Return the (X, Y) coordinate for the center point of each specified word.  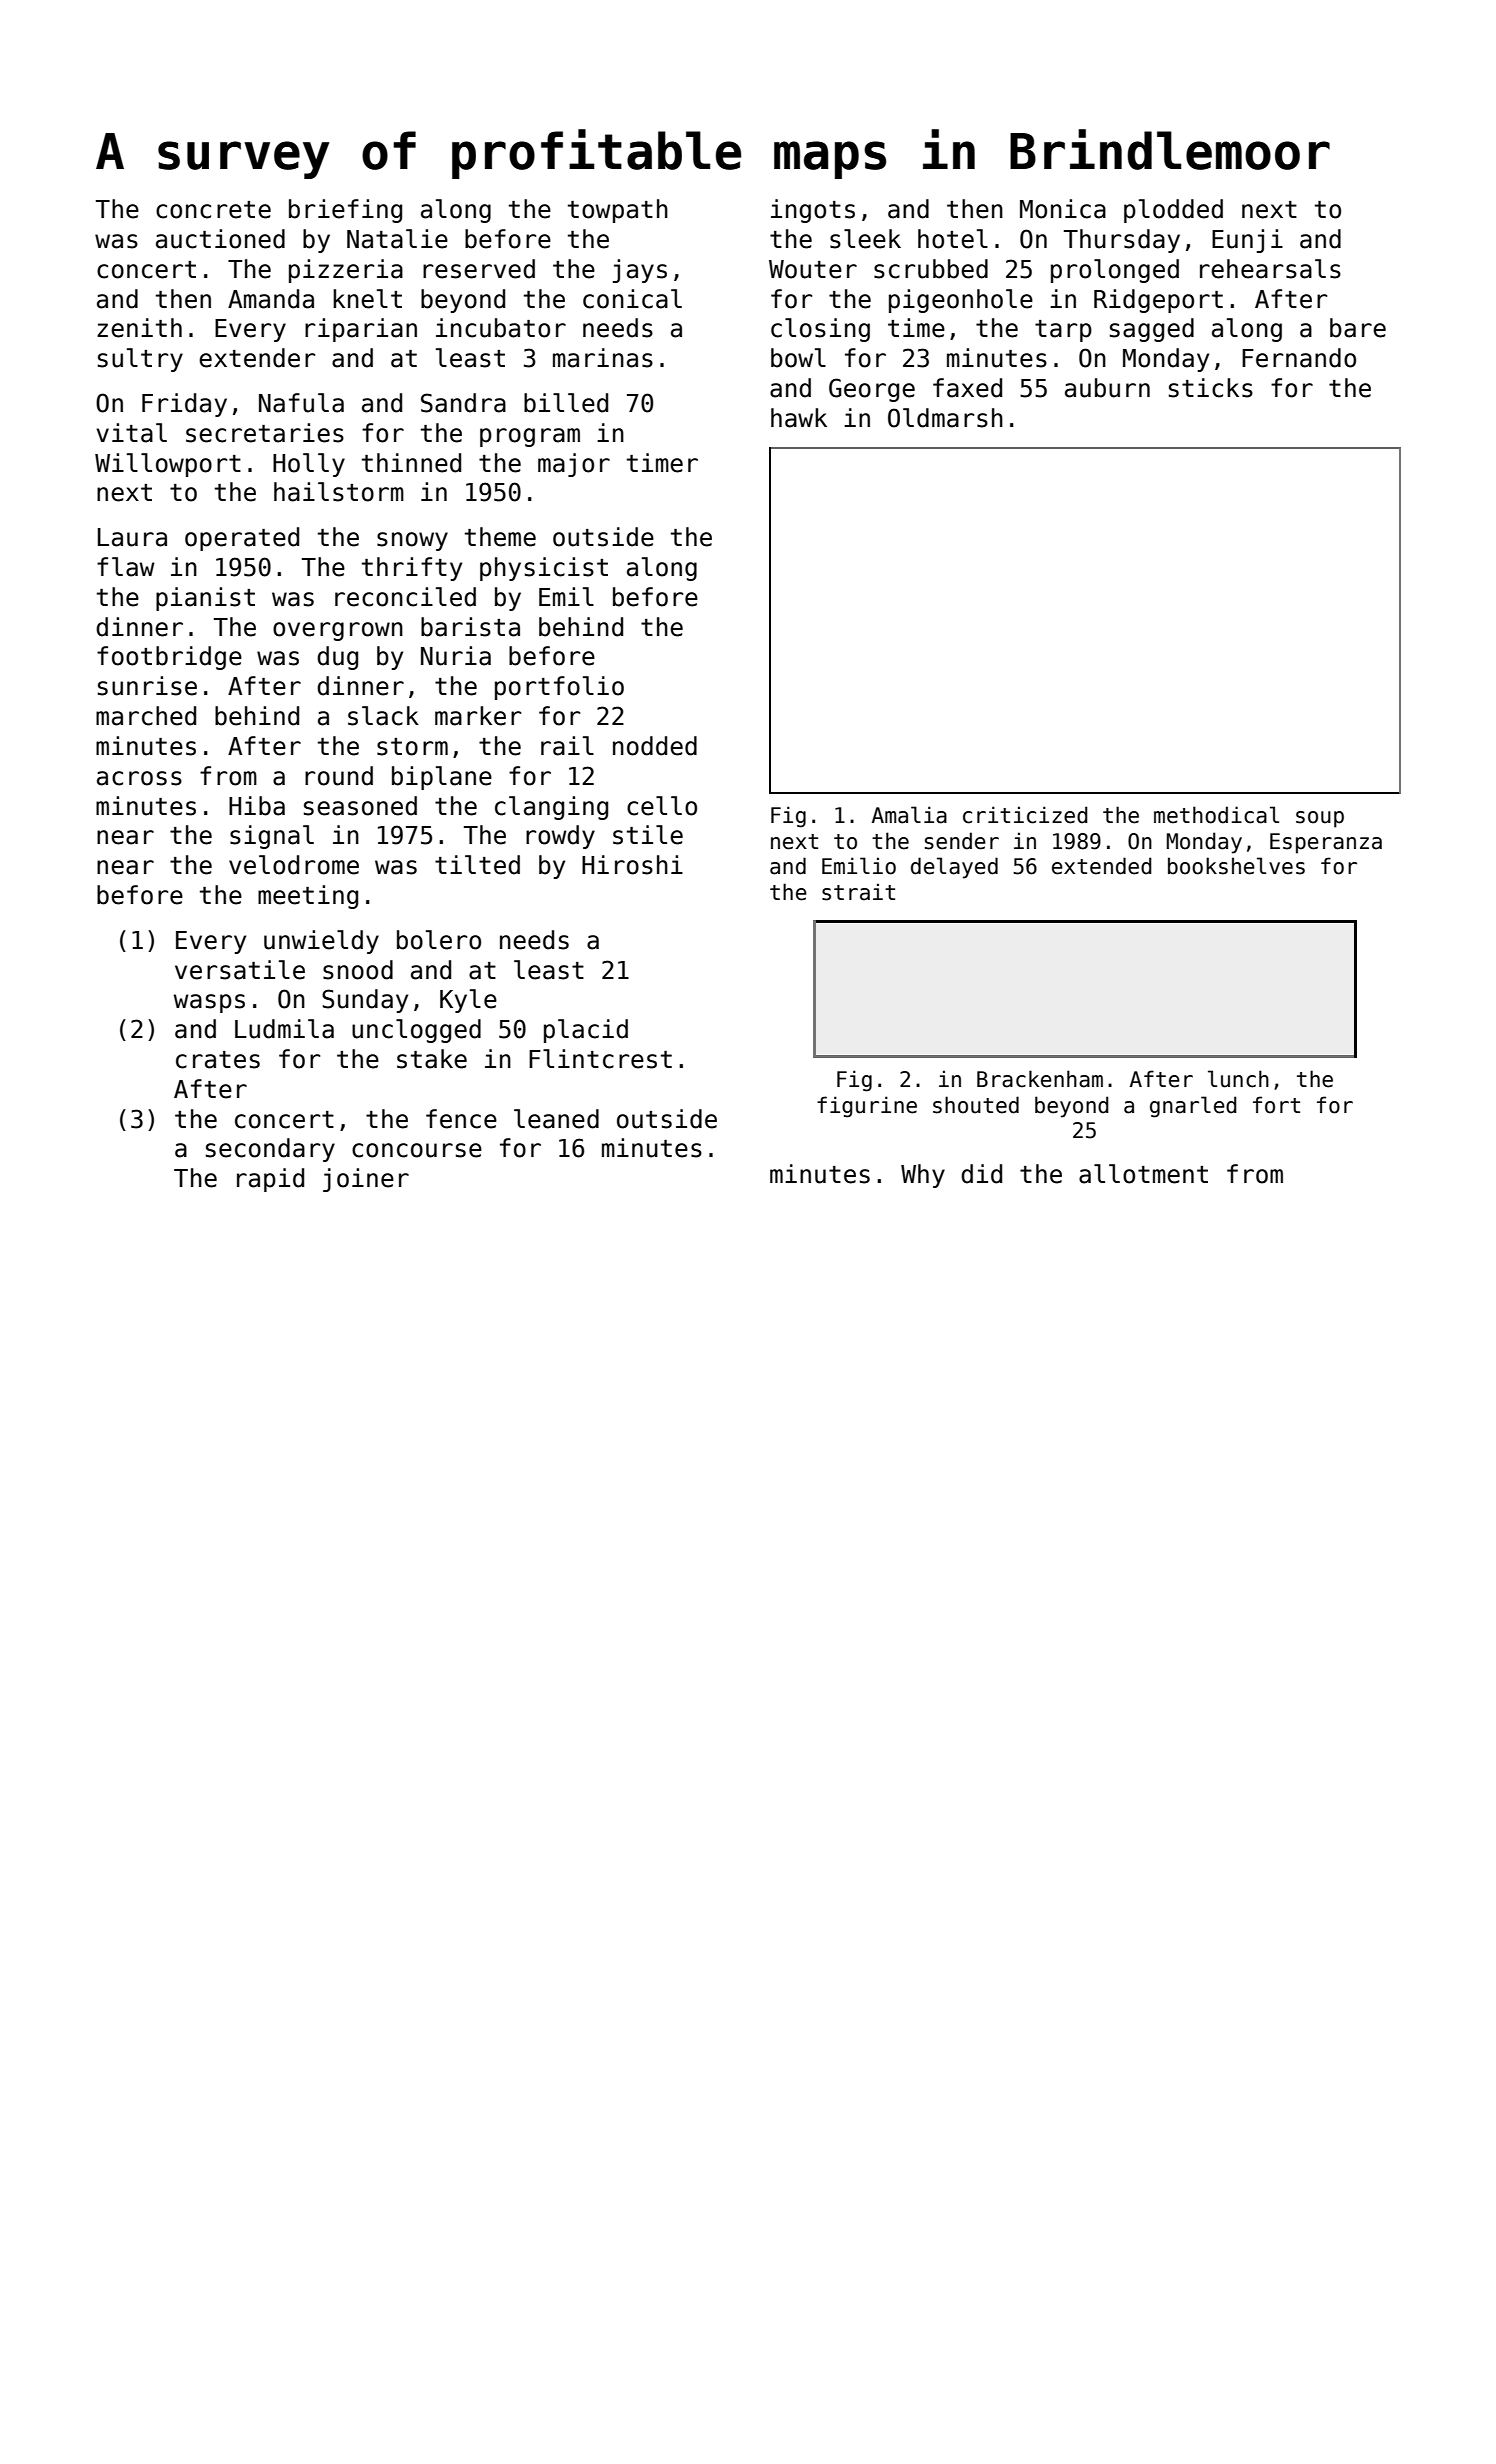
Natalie (397, 239)
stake (432, 1059)
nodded (655, 746)
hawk (799, 418)
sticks (1211, 388)
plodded (1173, 211)
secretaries (265, 433)
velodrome (294, 865)
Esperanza (1326, 843)
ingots (813, 211)
